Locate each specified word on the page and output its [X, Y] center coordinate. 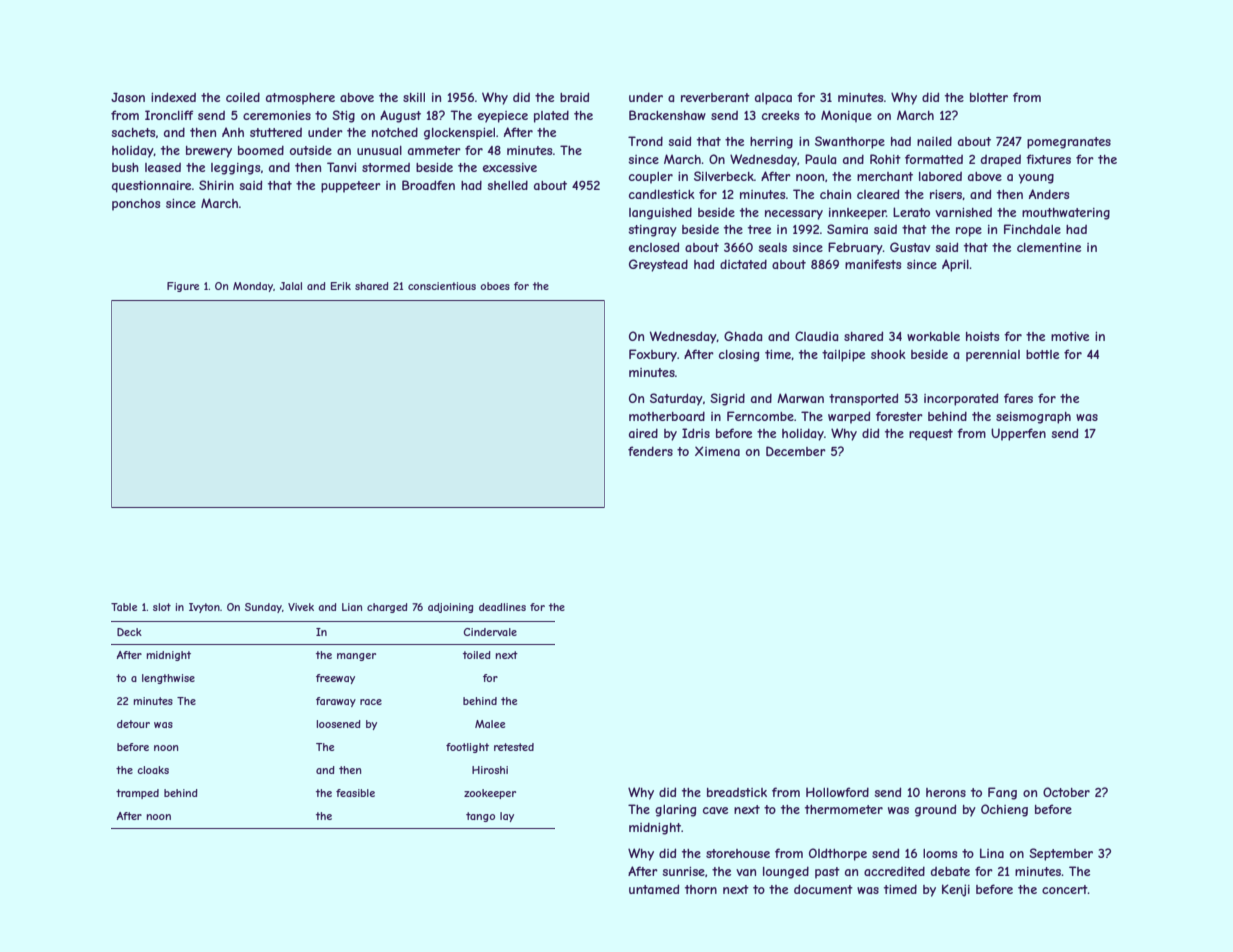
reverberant [715, 97]
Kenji [956, 890]
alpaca [773, 99]
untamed [654, 889]
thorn [701, 889]
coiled [243, 97]
